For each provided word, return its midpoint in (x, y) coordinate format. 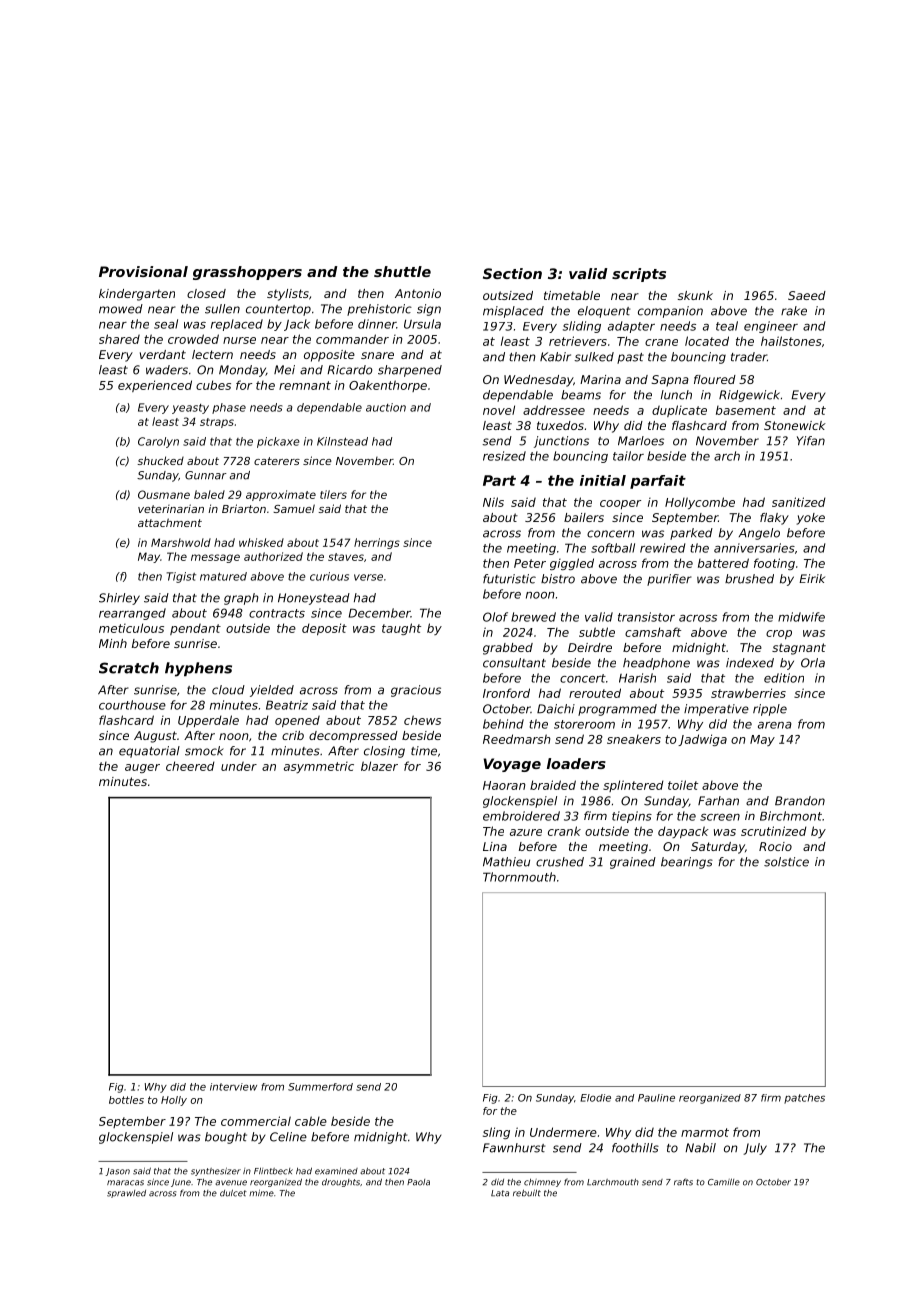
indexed (750, 663)
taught (401, 629)
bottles (126, 1100)
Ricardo (349, 370)
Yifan (811, 441)
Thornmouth (519, 877)
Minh (113, 643)
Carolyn (158, 442)
